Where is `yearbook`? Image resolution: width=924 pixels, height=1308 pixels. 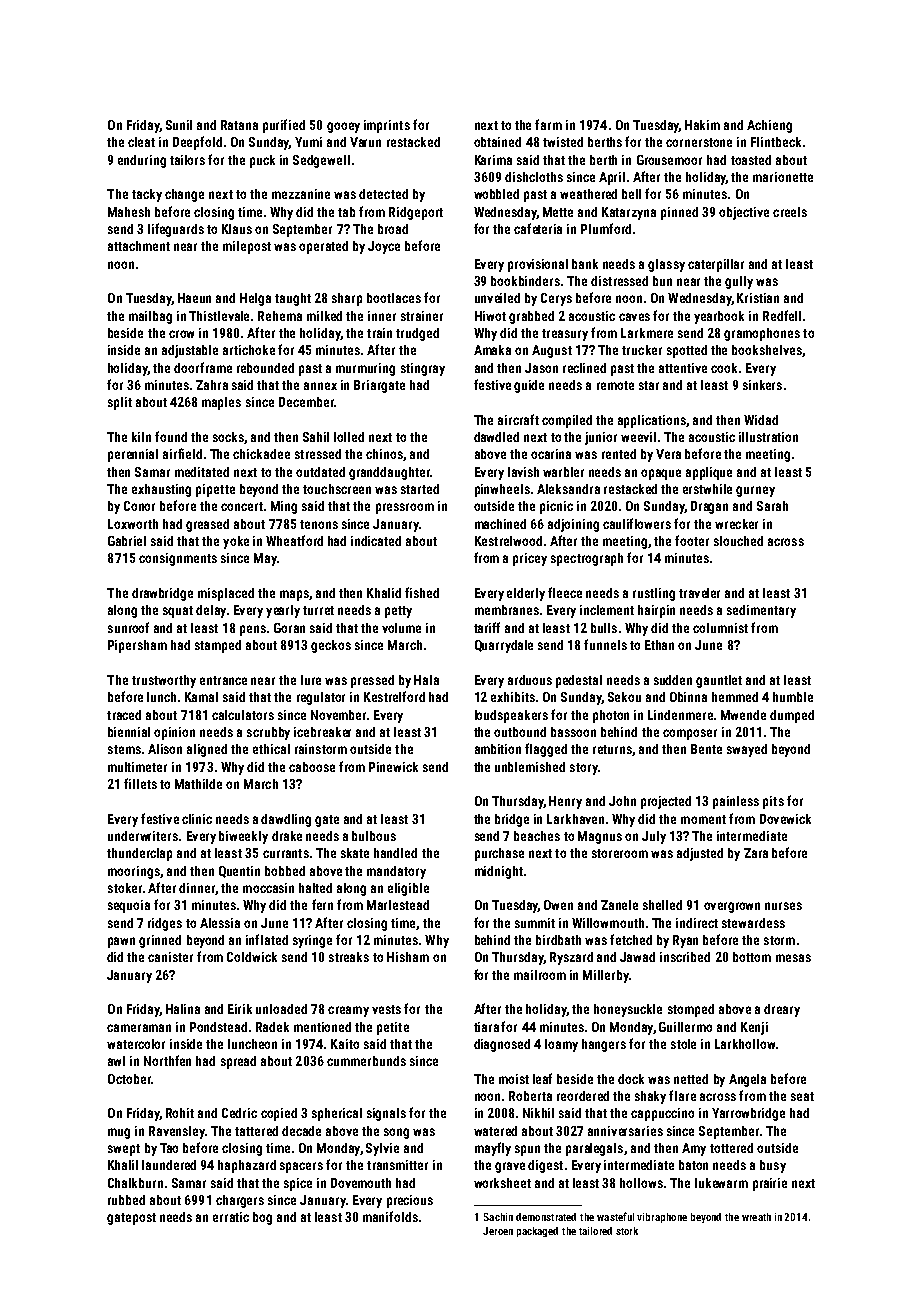
yearbook is located at coordinates (719, 317).
